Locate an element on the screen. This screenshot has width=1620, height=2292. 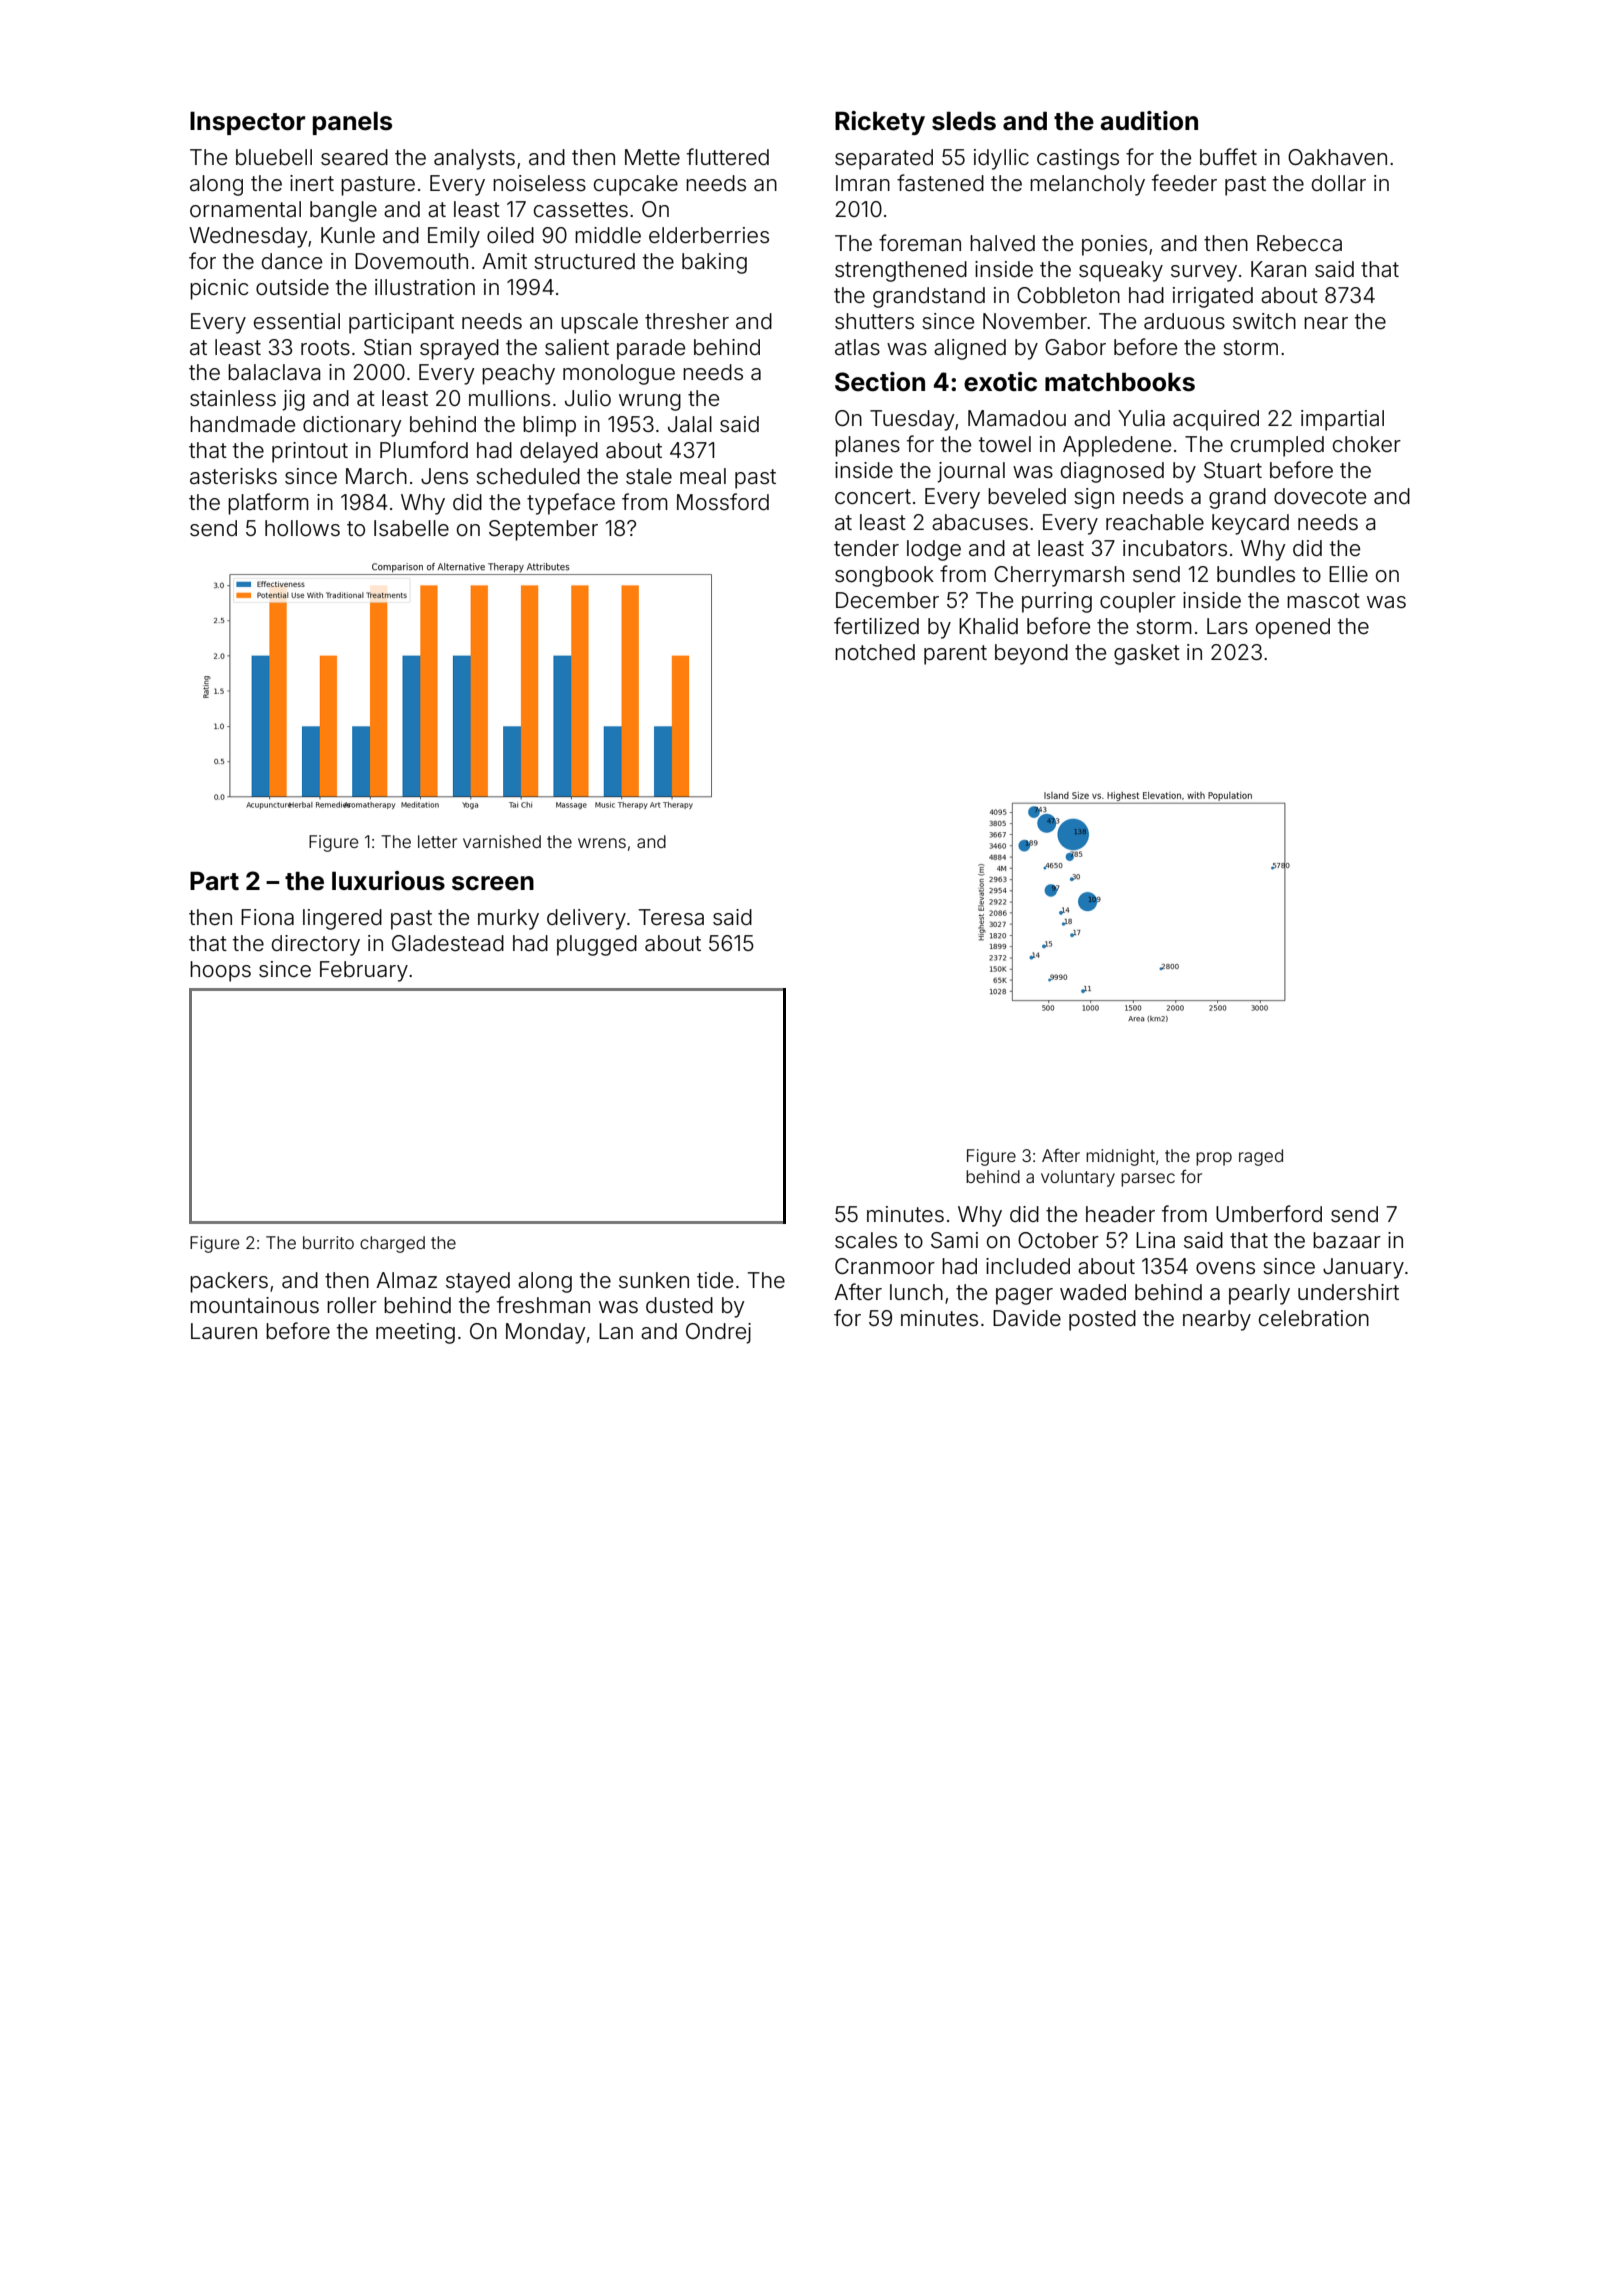
Isabelle is located at coordinates (411, 528).
